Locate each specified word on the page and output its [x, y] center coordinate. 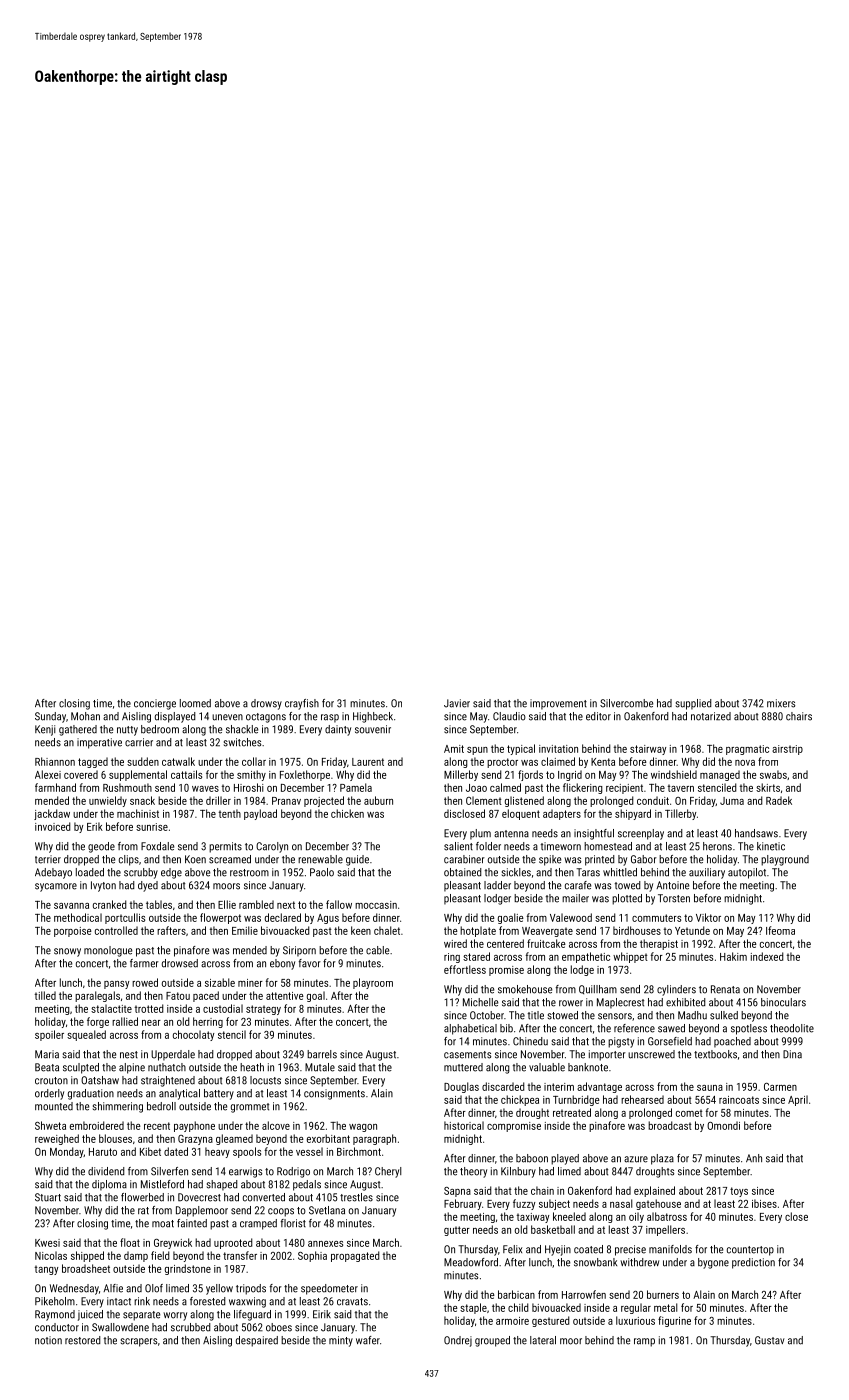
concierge [155, 704]
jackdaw [52, 814]
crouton [51, 1081]
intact [119, 1301]
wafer [368, 1340]
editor [598, 716]
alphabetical [470, 1029]
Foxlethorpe [305, 775]
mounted [54, 1106]
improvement [558, 704]
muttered [463, 1067]
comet [689, 1113]
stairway [648, 750]
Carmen [780, 1087]
